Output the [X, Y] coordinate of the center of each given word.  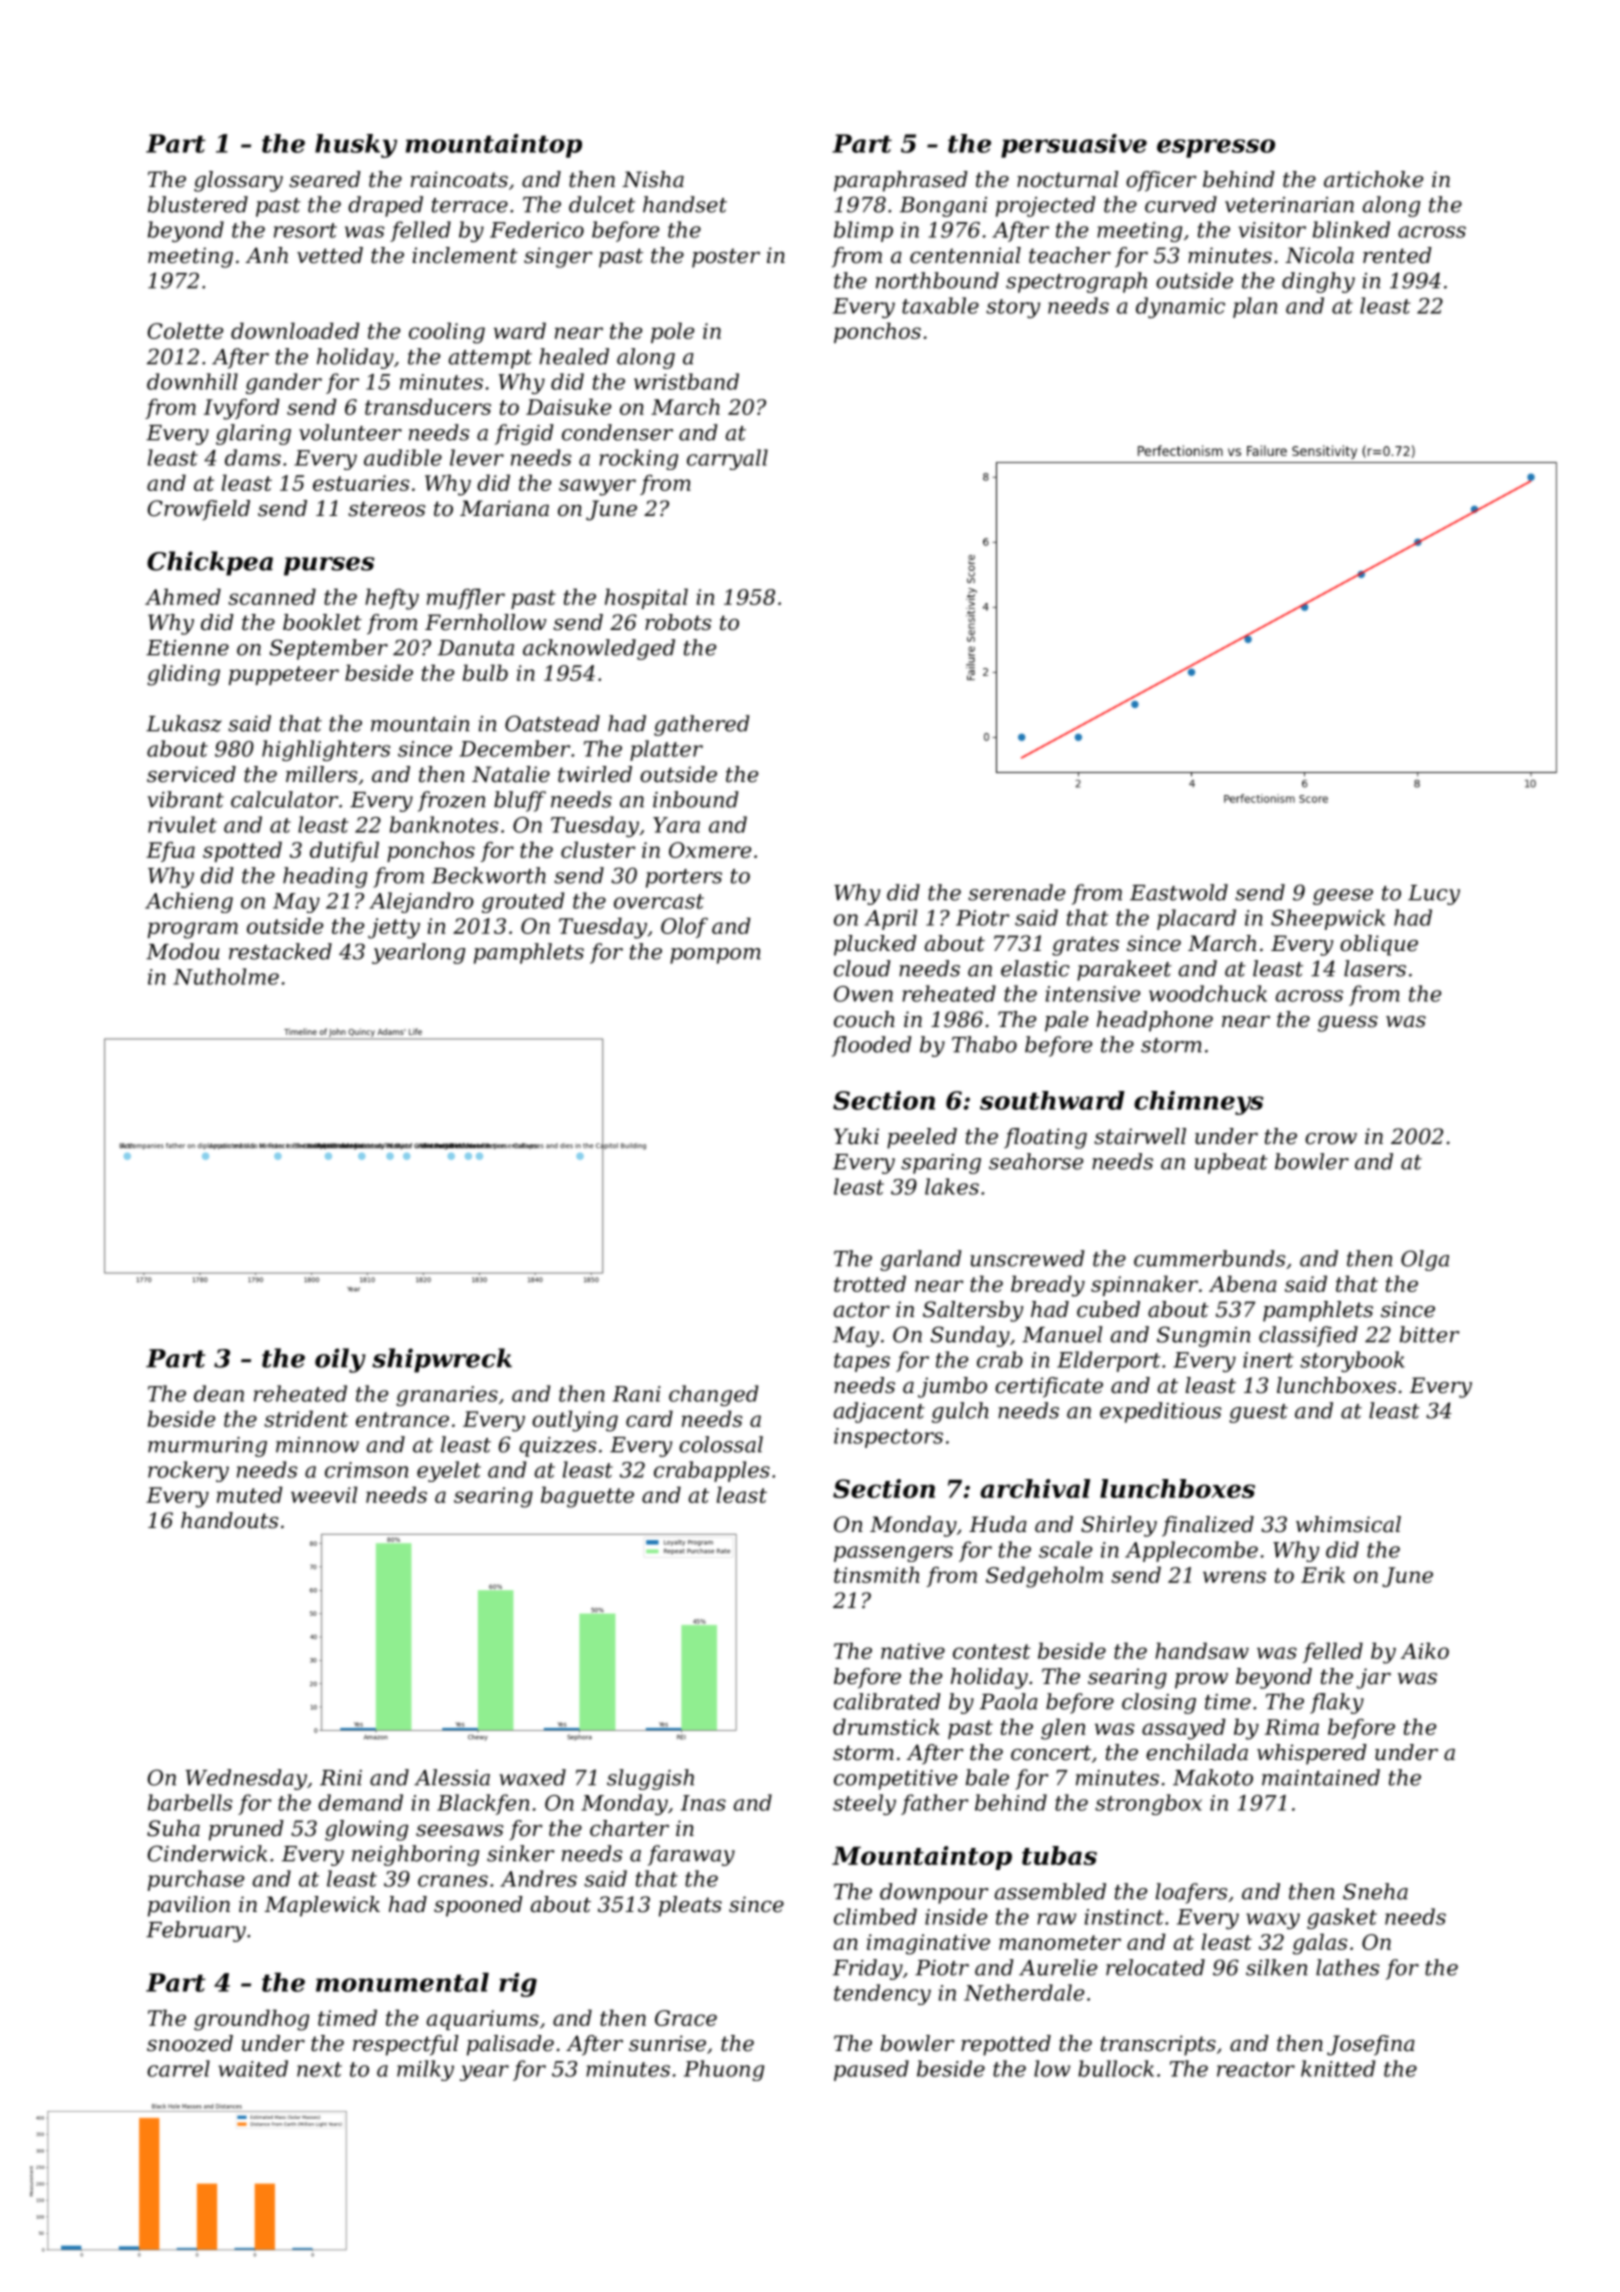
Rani [636, 1394]
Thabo [984, 1044]
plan [1255, 307]
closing [1159, 1703]
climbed [875, 1916]
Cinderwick [207, 1853]
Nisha [653, 179]
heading [325, 877]
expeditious [1160, 1412]
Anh [266, 255]
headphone [1155, 1021]
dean [219, 1393]
